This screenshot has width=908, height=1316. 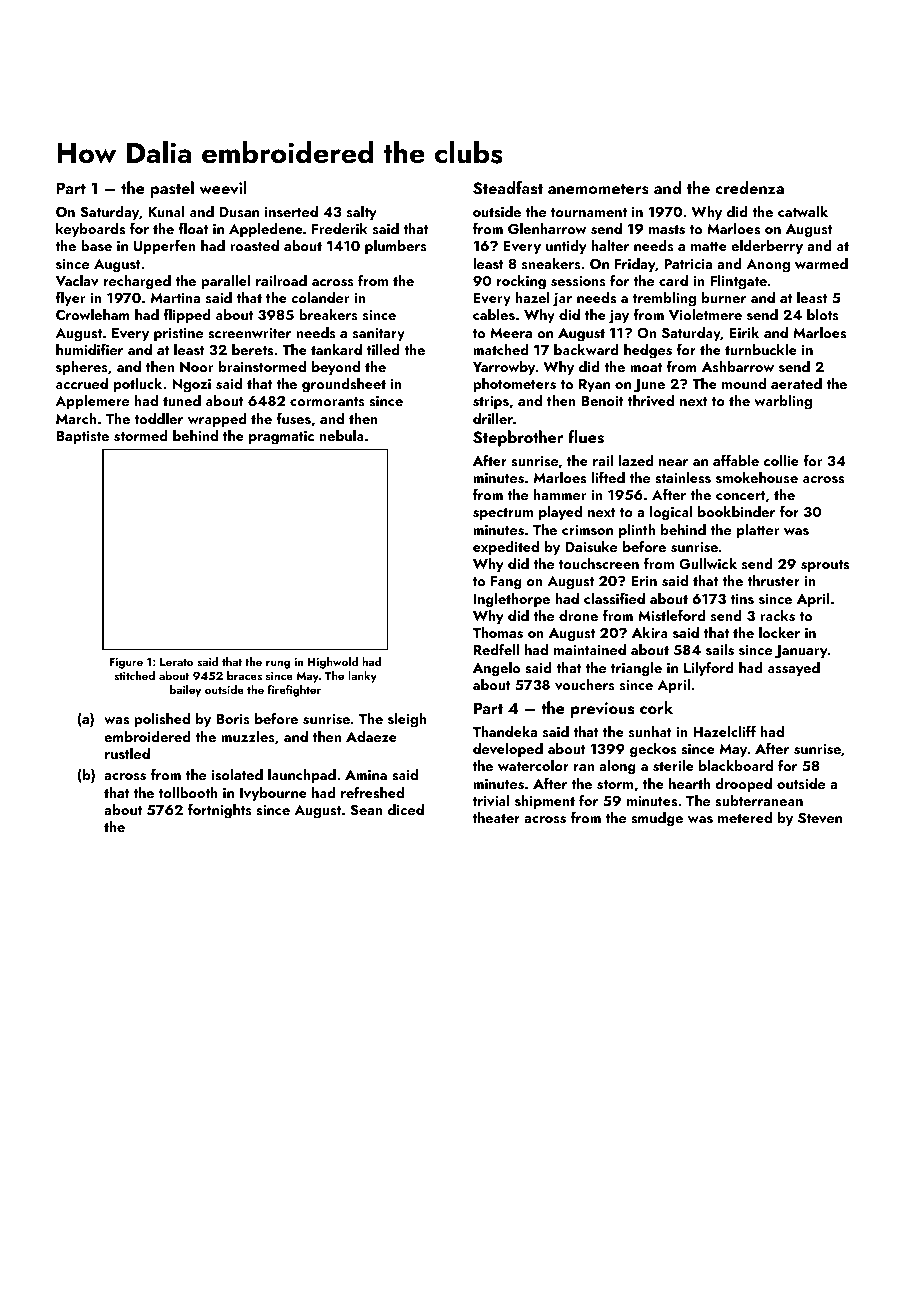 I want to click on expedited, so click(x=506, y=548).
